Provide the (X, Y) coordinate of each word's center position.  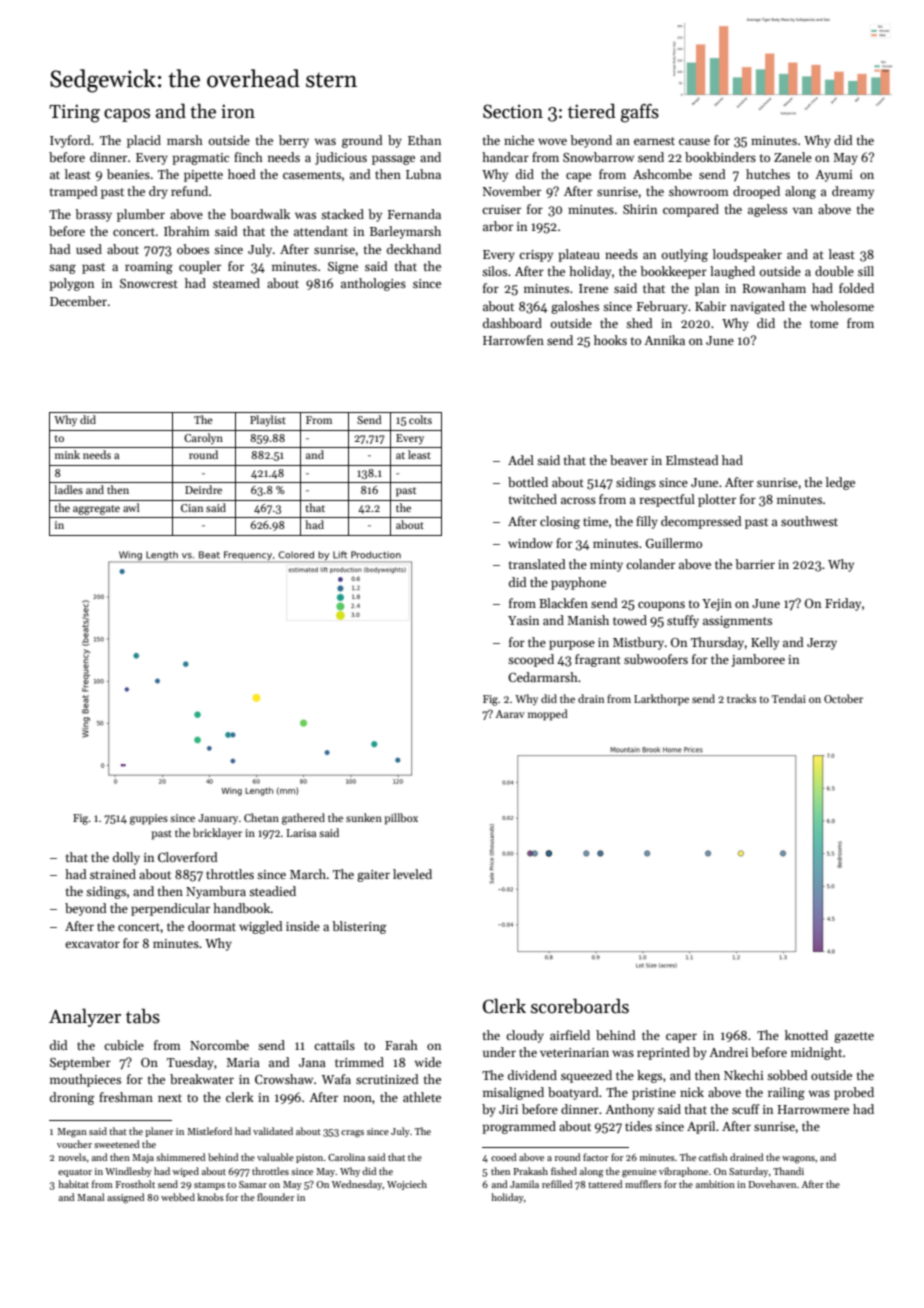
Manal (91, 1197)
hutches (768, 174)
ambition (715, 1184)
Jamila (524, 1184)
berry (294, 141)
